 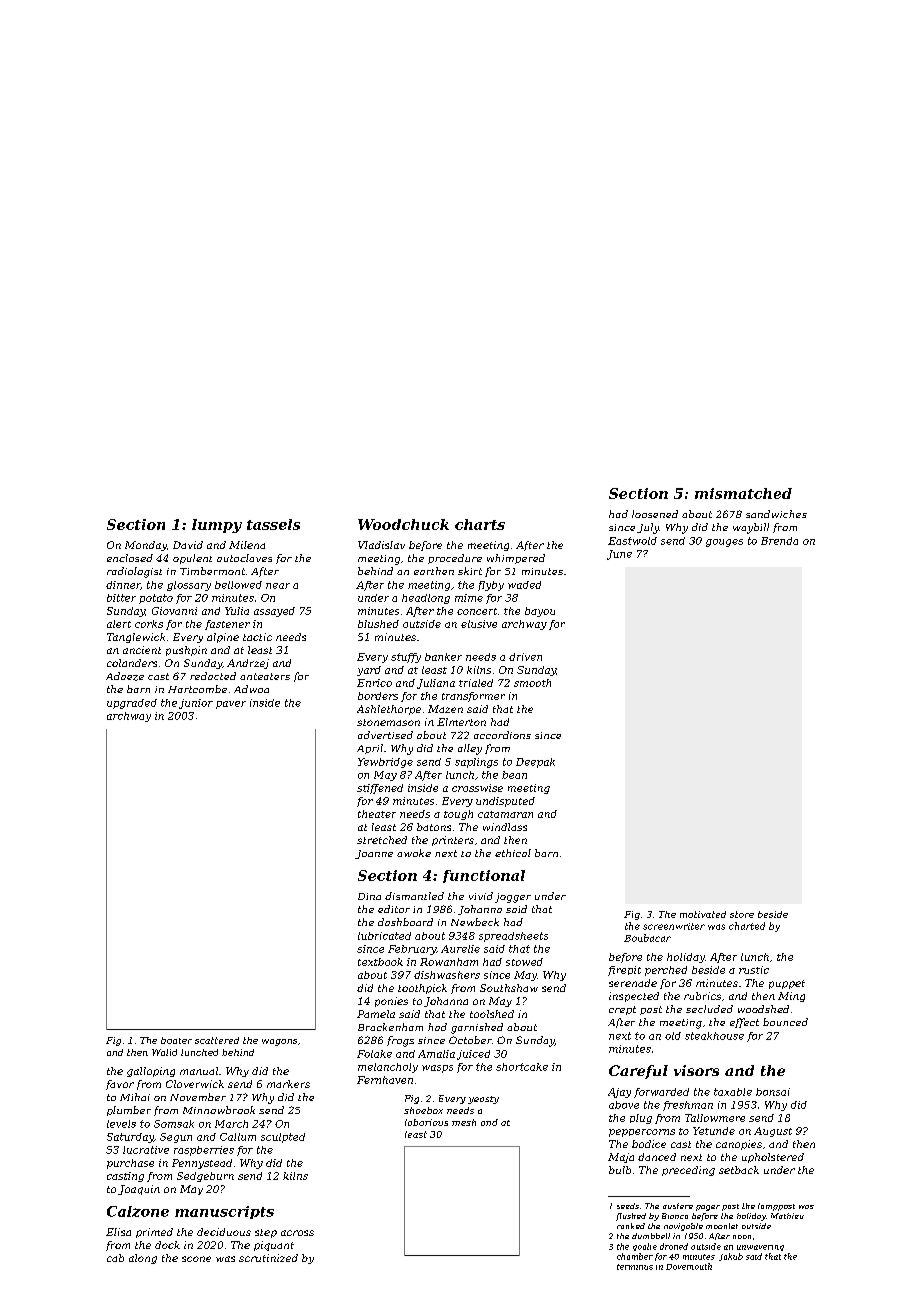 What do you see at coordinates (374, 854) in the screenshot?
I see `Joanne` at bounding box center [374, 854].
